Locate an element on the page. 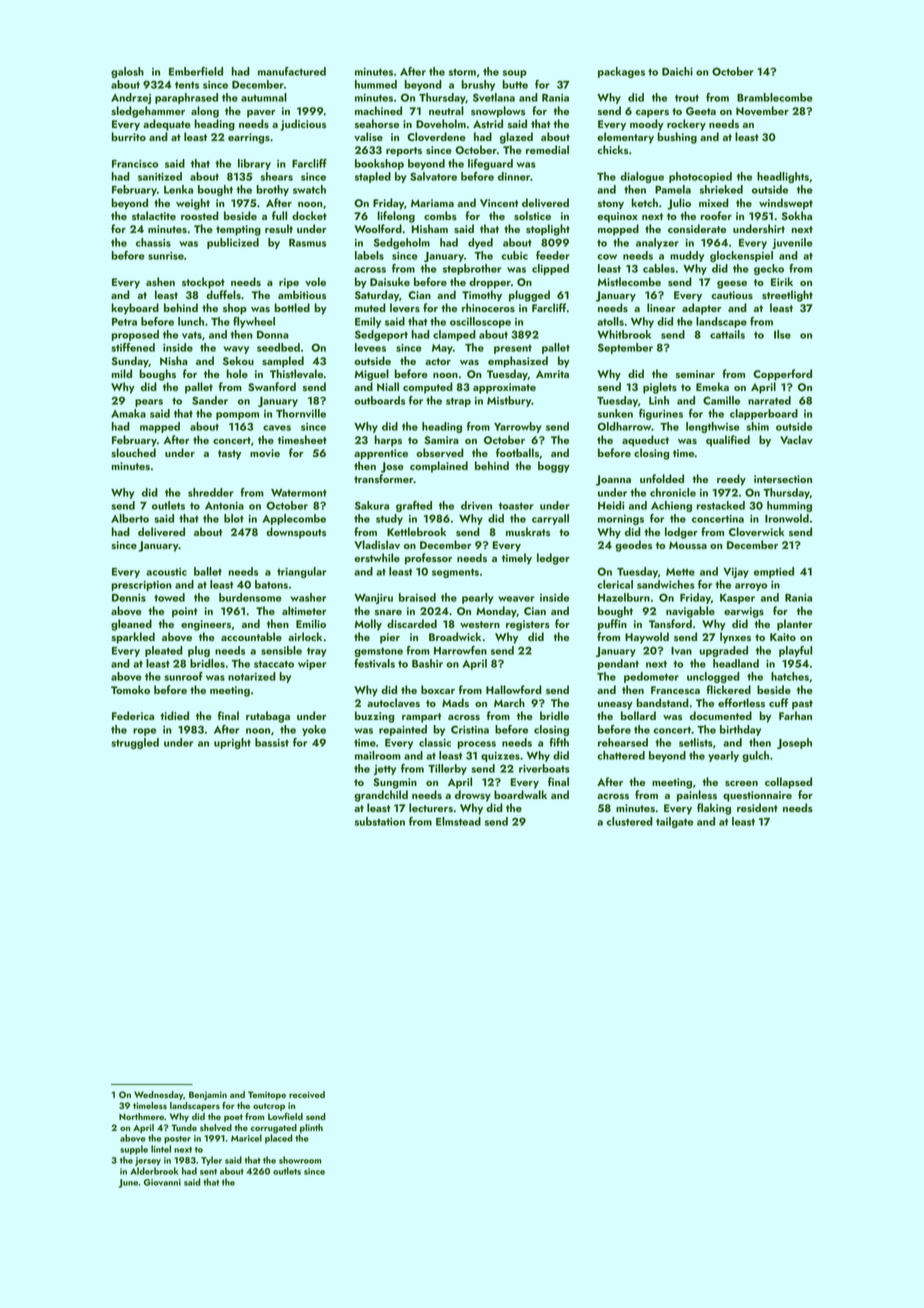  clustered is located at coordinates (630, 821).
